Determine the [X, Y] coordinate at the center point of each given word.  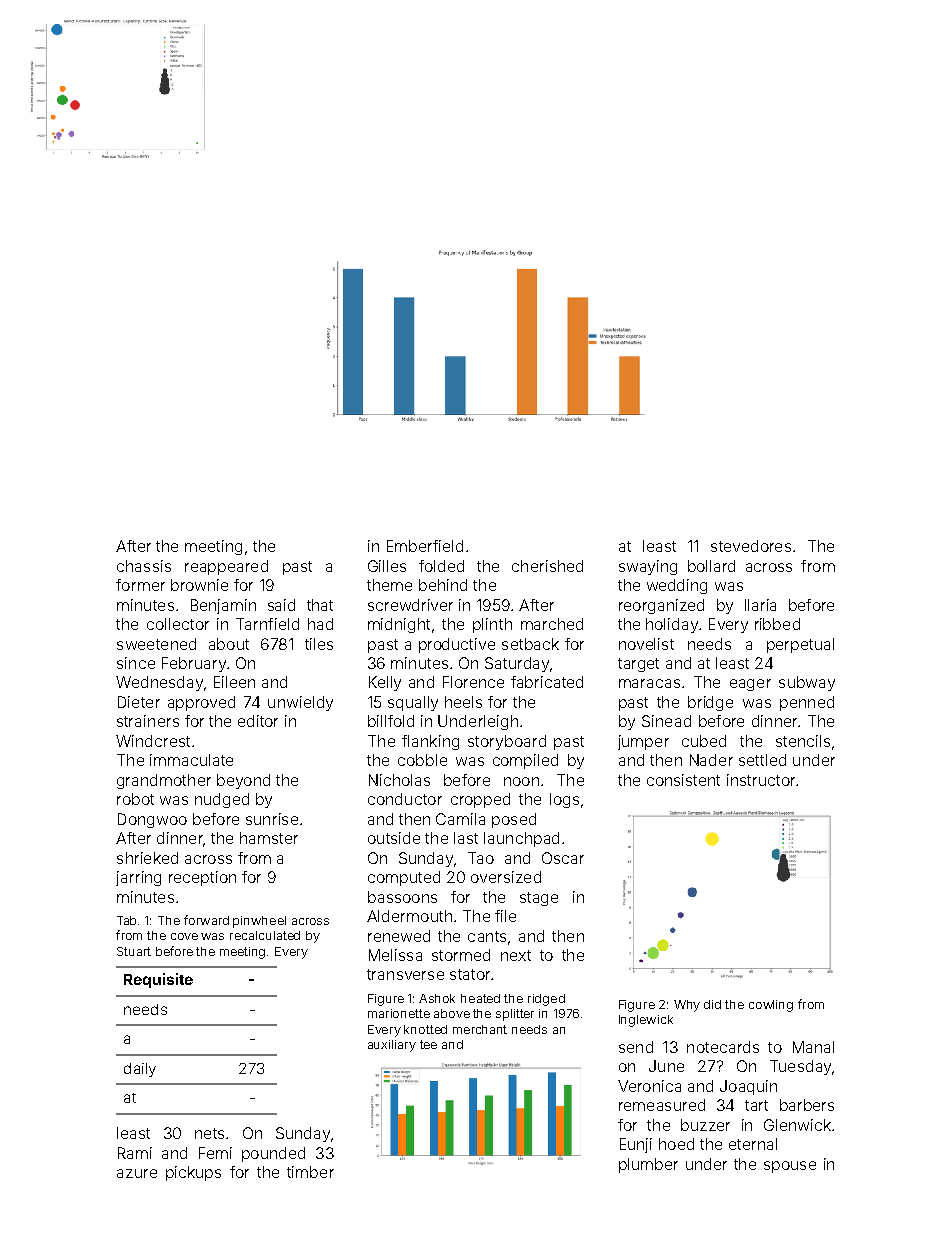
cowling [771, 1006]
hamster [269, 838]
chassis [144, 566]
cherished [547, 566]
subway [807, 683]
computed [404, 878]
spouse [790, 1167]
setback [530, 644]
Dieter [139, 702]
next [516, 955]
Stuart [134, 951]
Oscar [563, 858]
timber [310, 1172]
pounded [273, 1154]
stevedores [751, 546]
